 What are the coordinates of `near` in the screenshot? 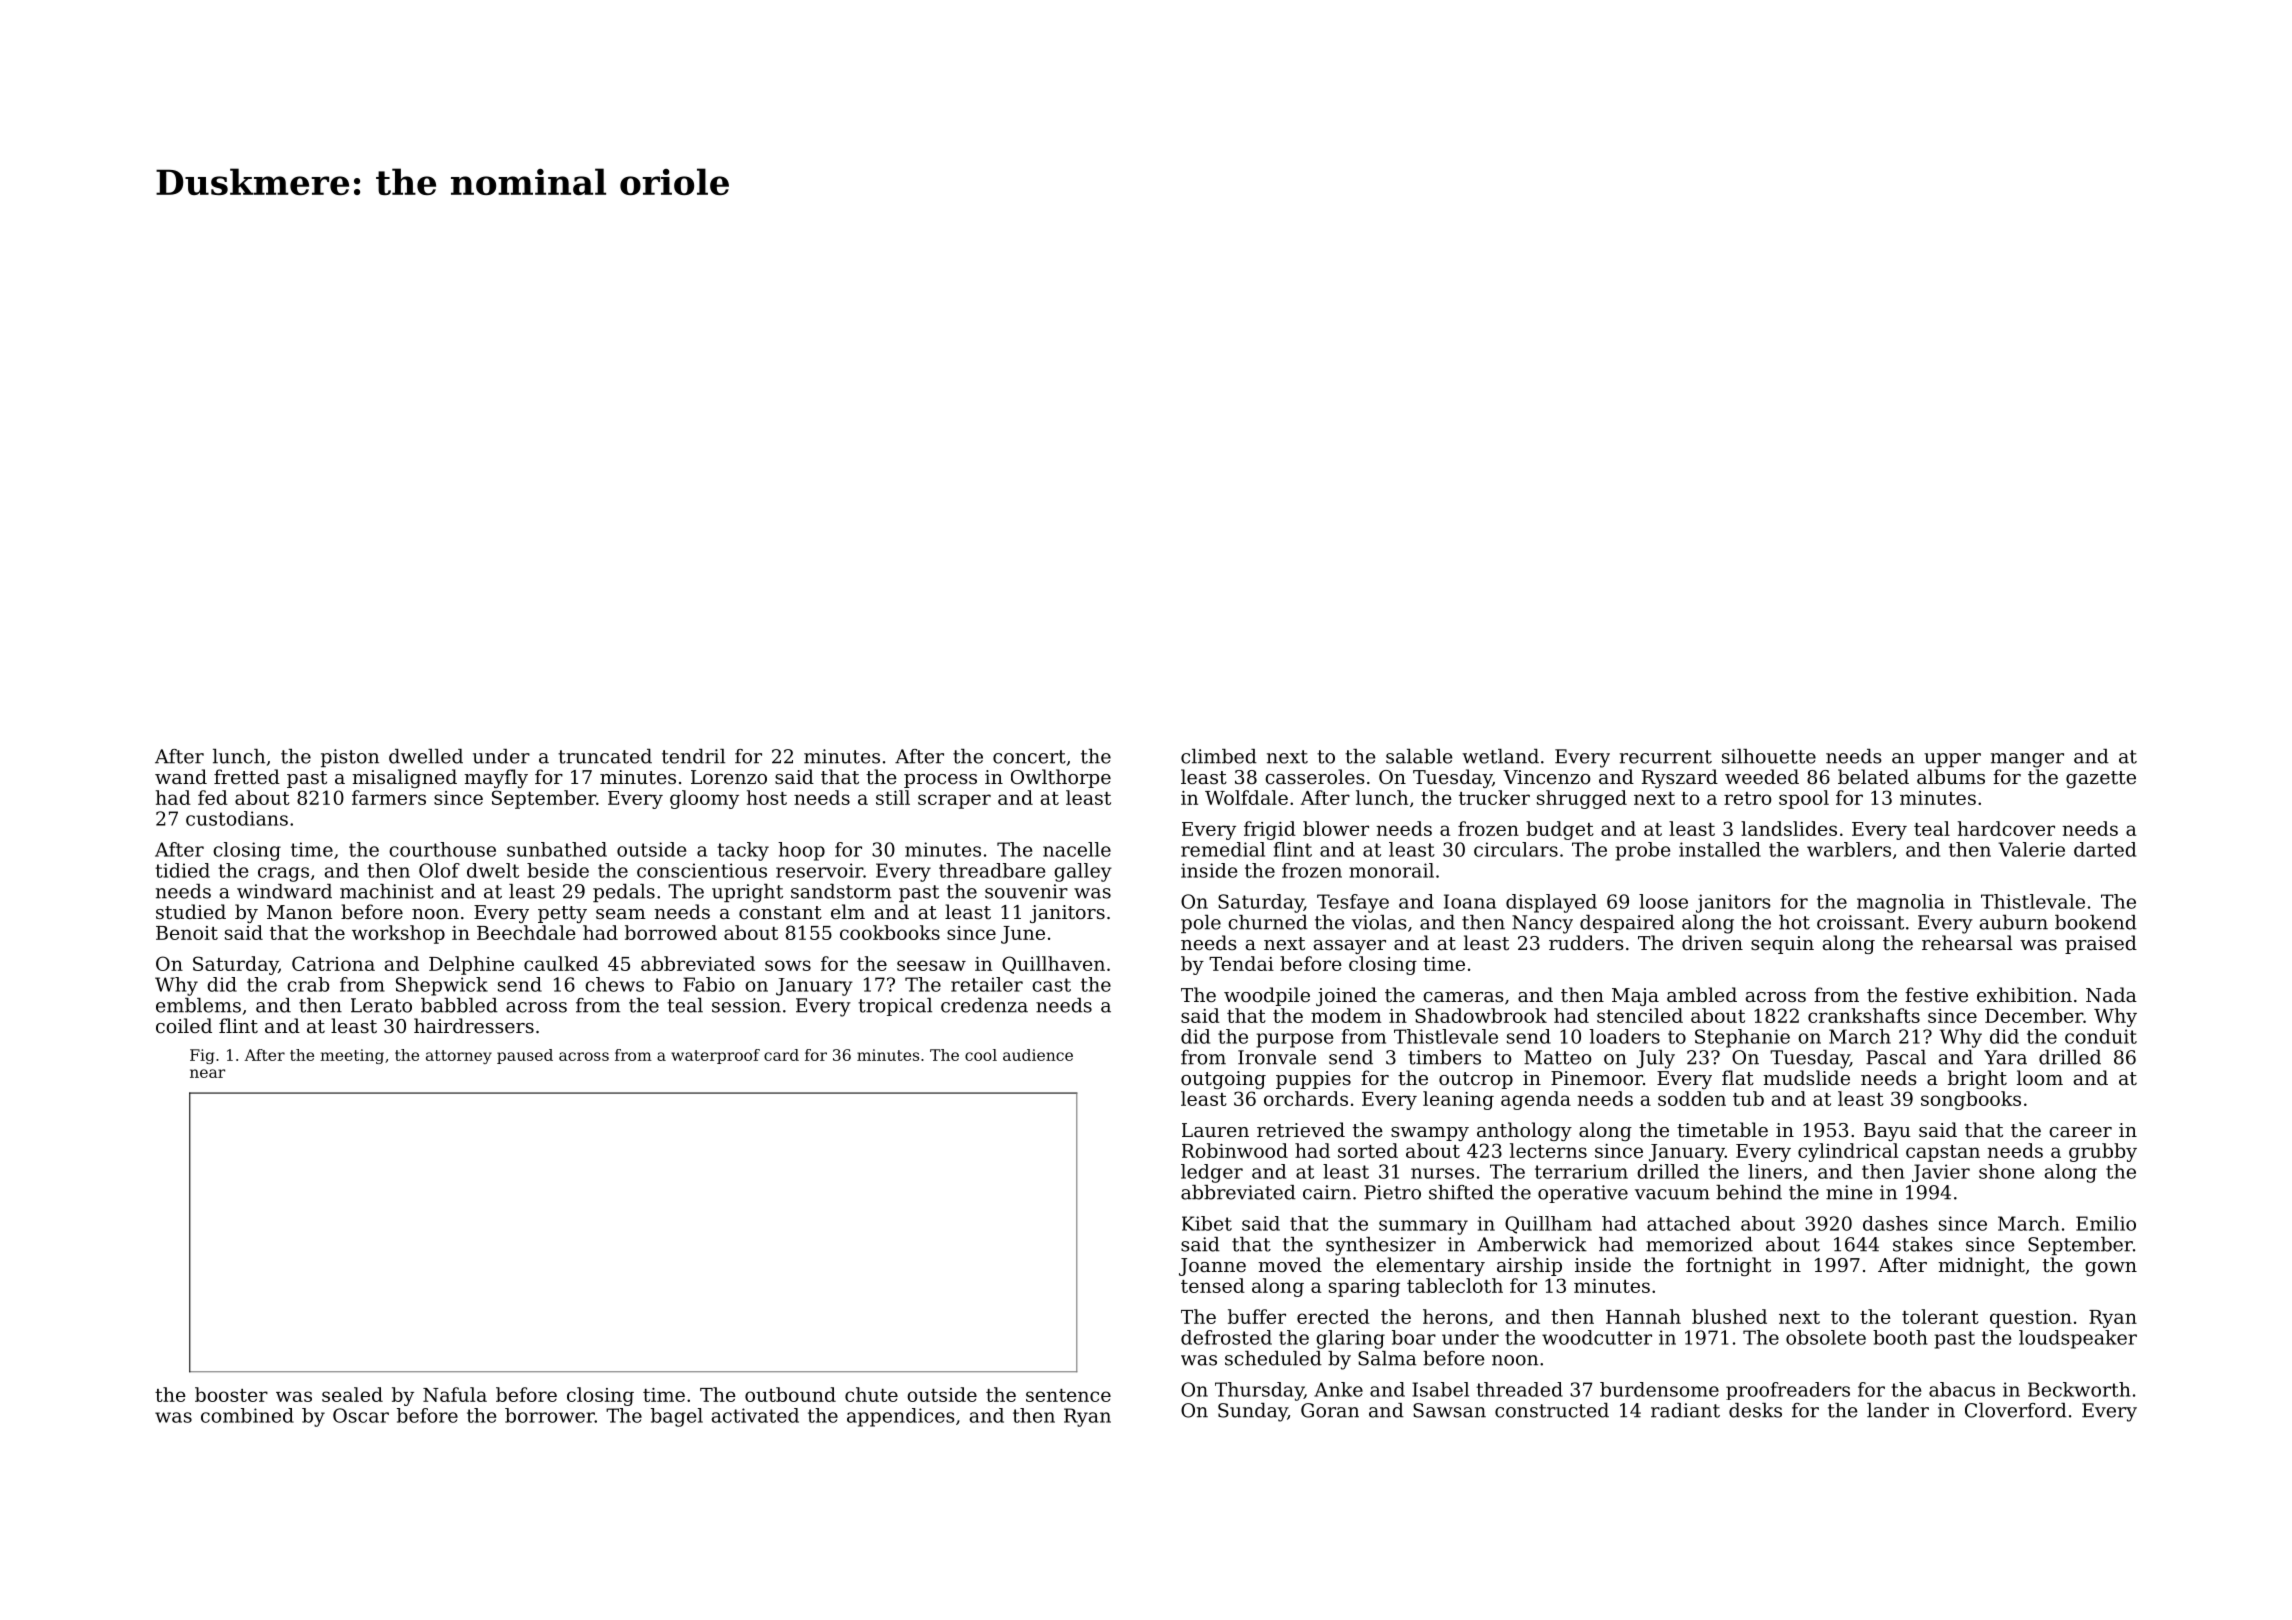 It's located at (207, 1073).
